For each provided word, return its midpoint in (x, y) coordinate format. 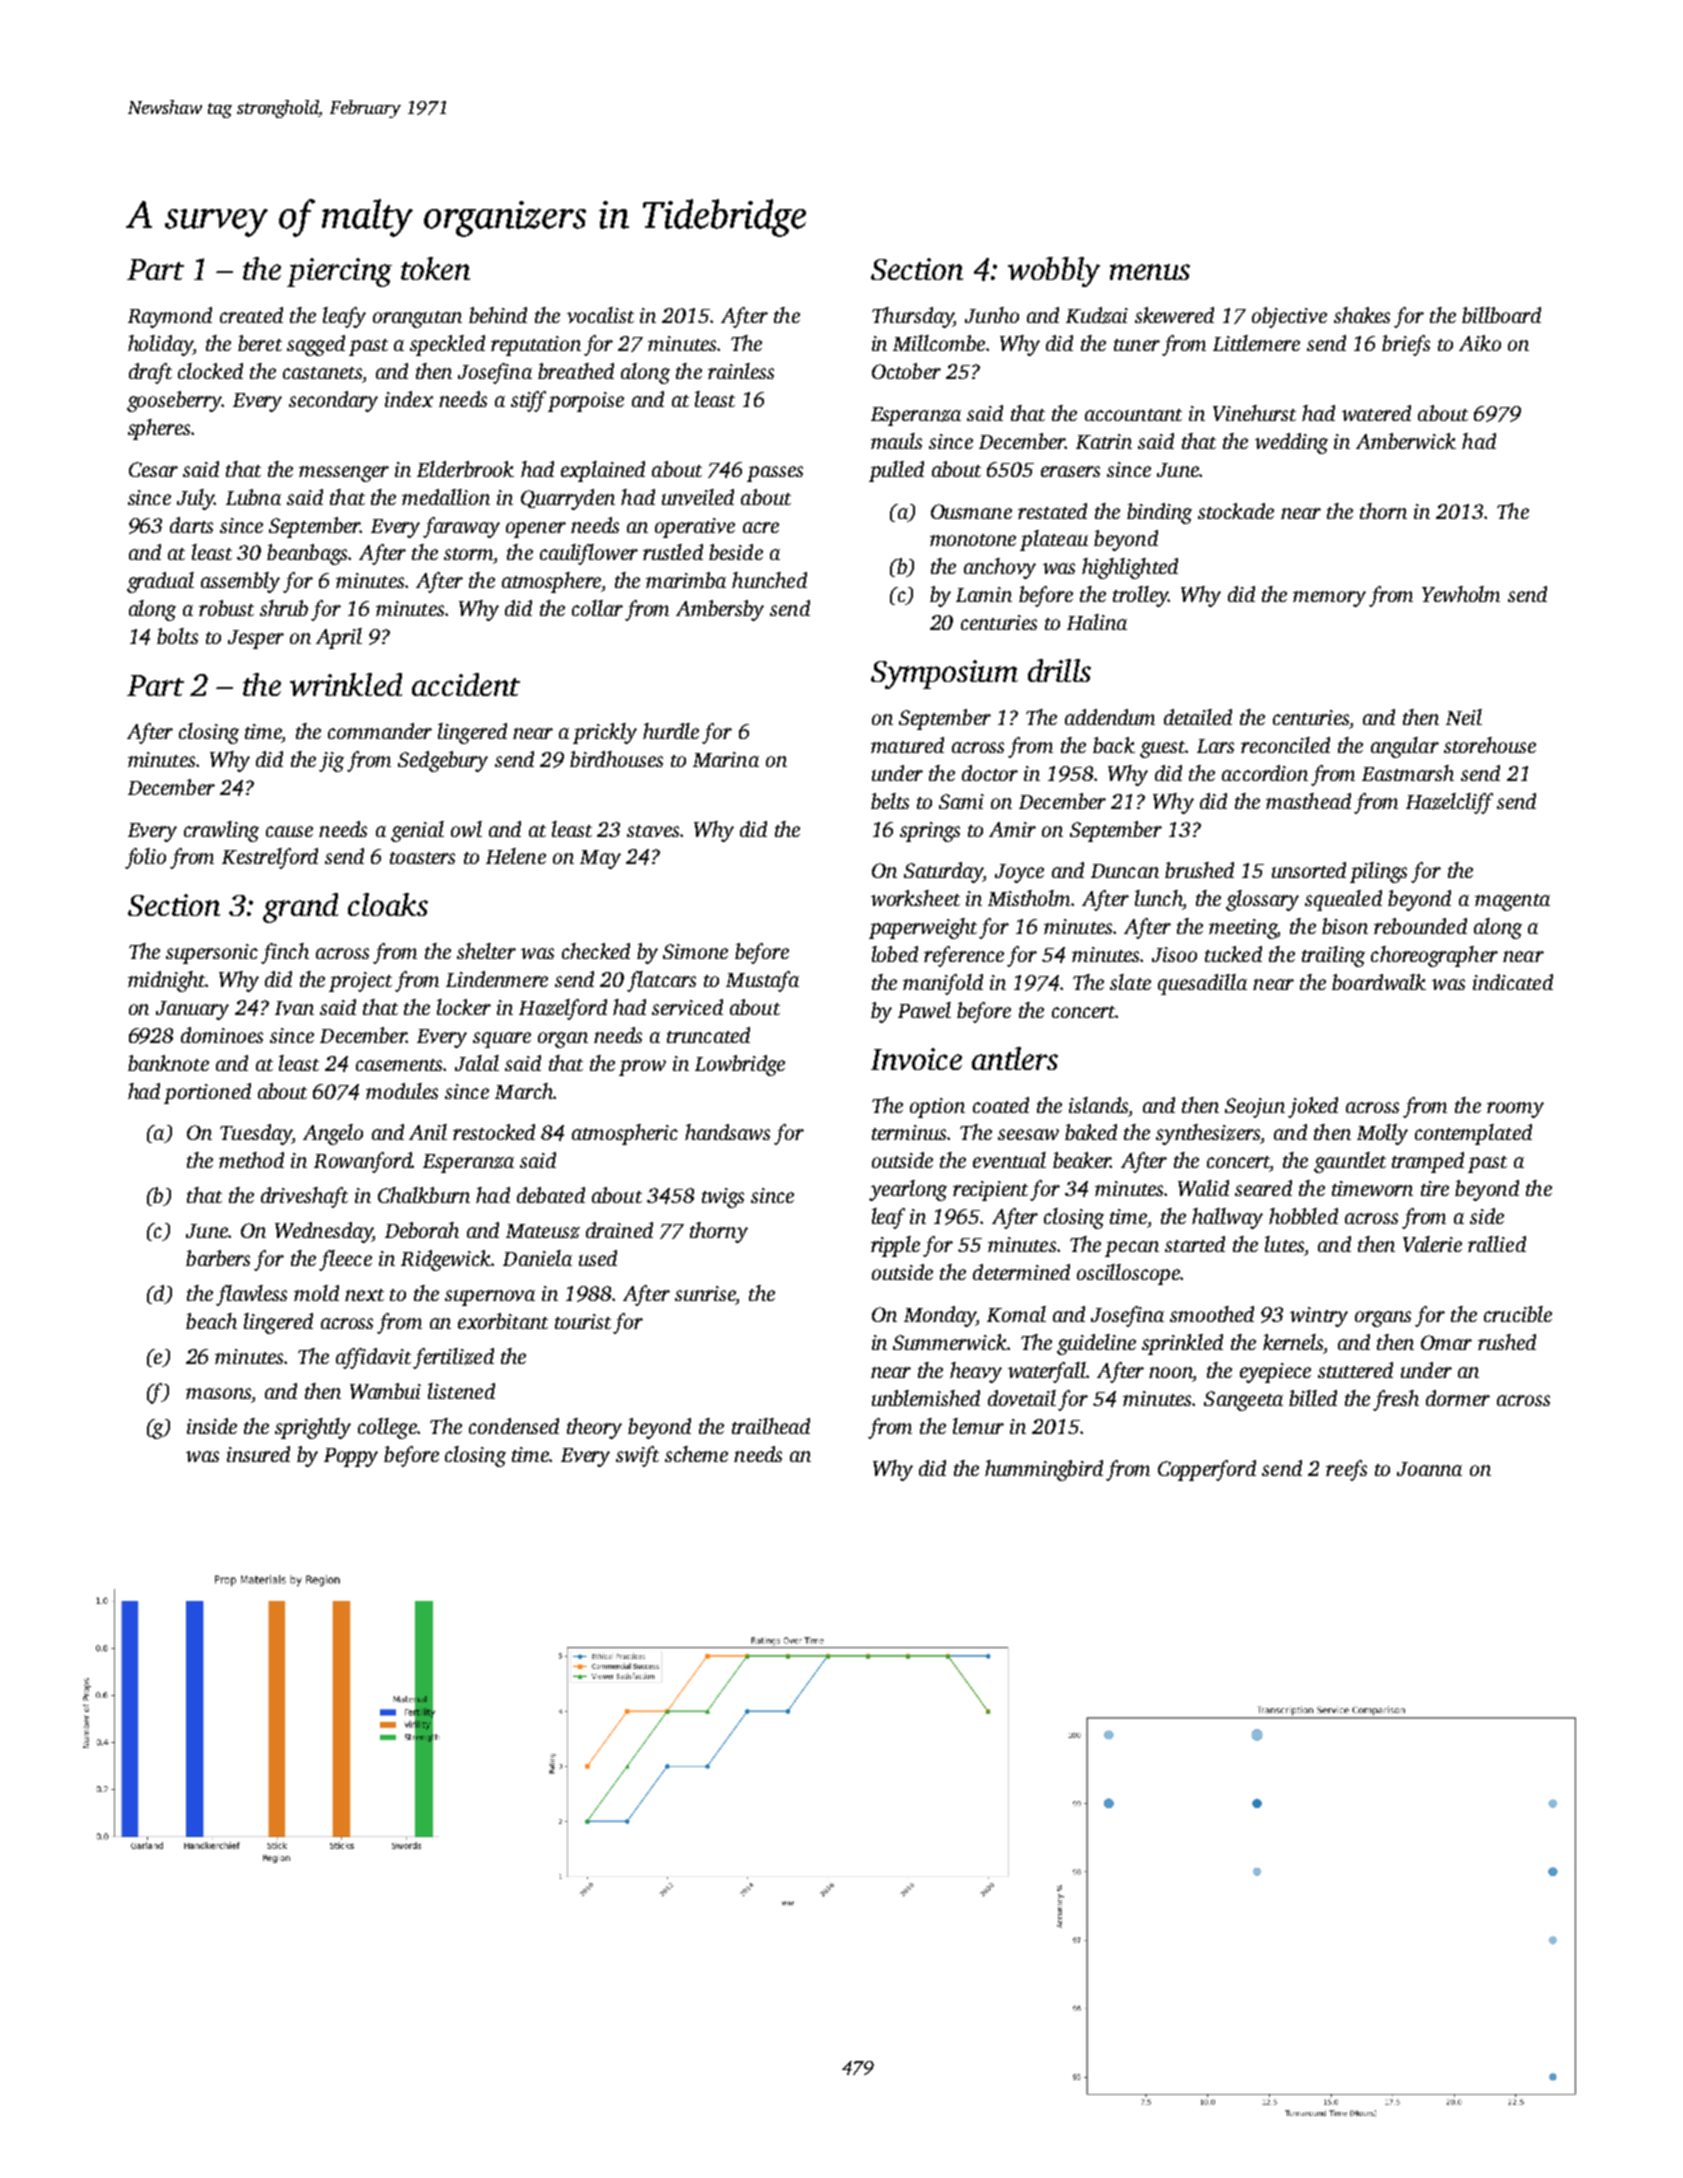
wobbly (1054, 272)
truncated (708, 1035)
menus (1150, 272)
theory (594, 1428)
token (435, 268)
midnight (166, 981)
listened (461, 1391)
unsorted (1309, 870)
